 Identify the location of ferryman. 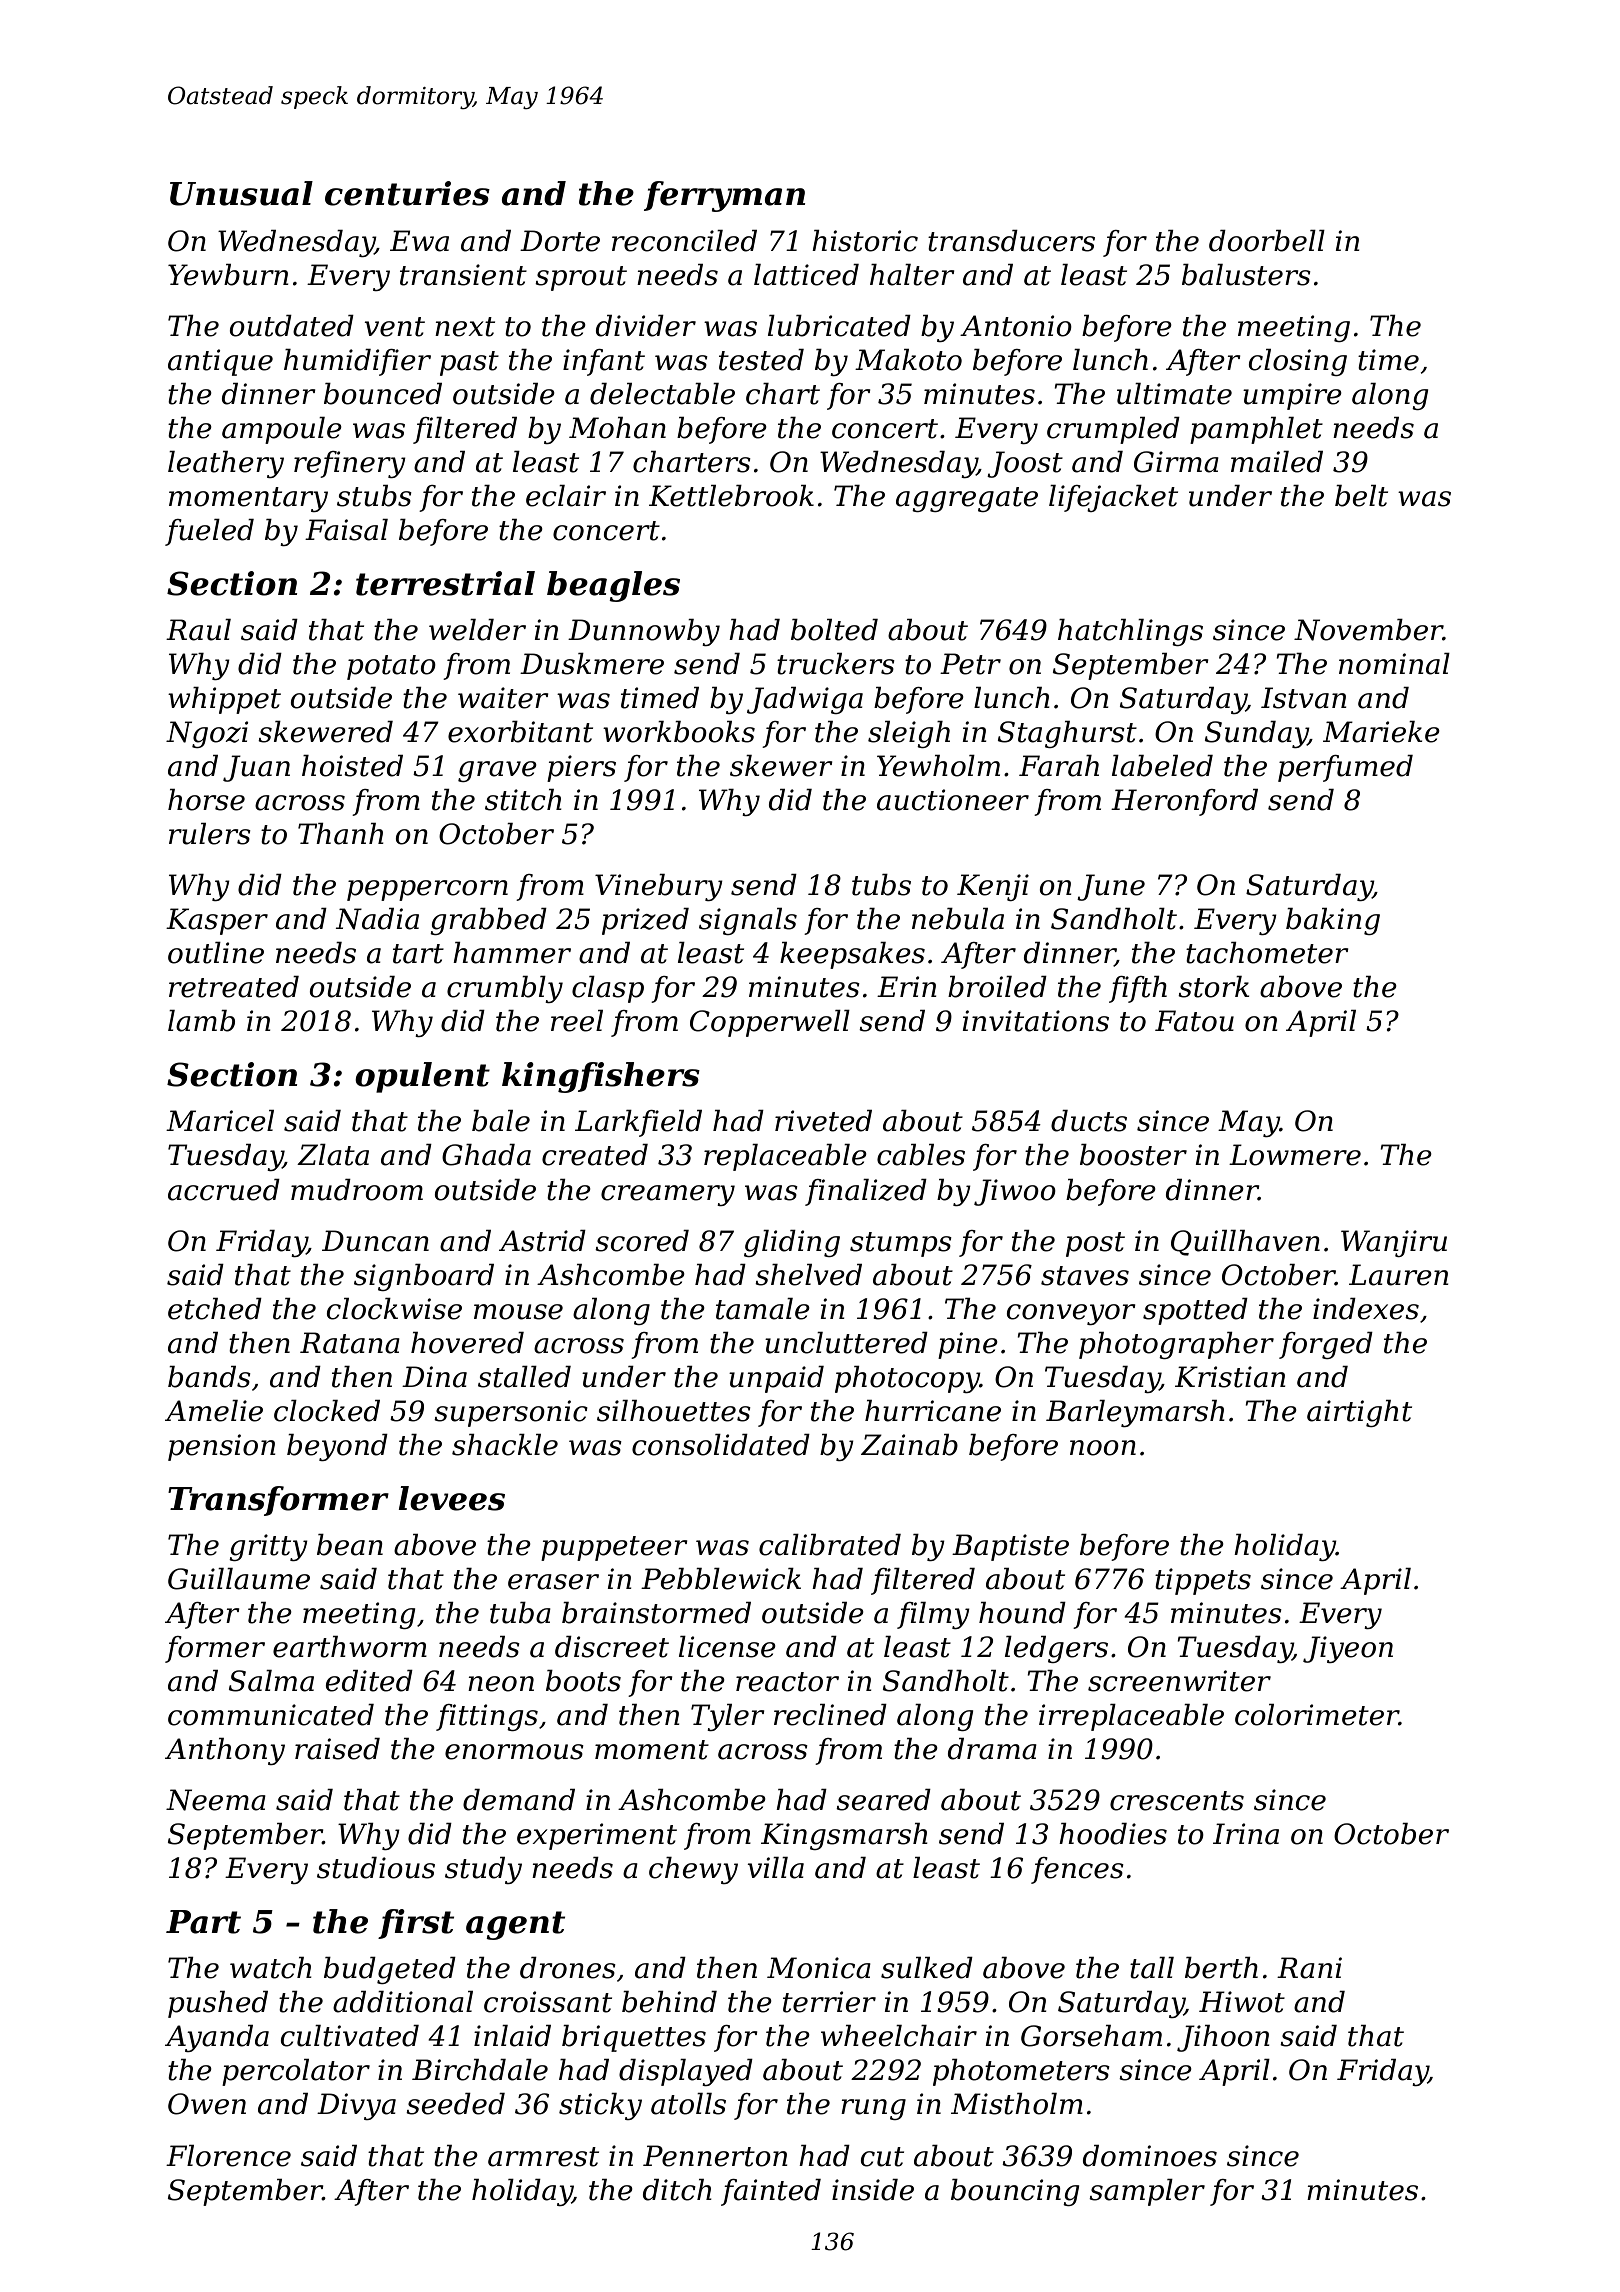
(724, 196).
